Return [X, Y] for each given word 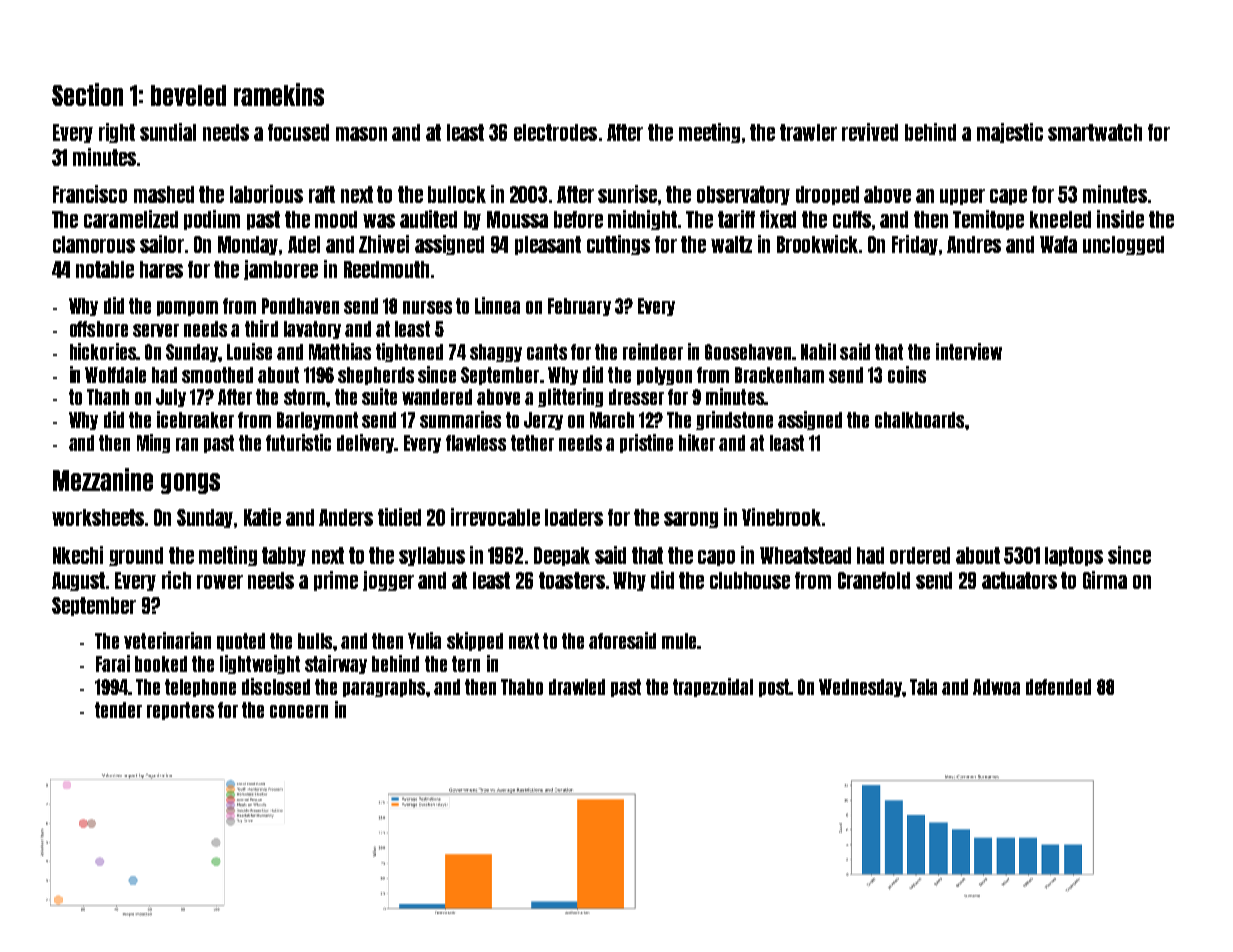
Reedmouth [386, 269]
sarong [691, 520]
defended [1058, 687]
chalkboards [919, 420]
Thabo [522, 687]
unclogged [1123, 245]
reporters [180, 711]
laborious [266, 194]
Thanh [108, 397]
